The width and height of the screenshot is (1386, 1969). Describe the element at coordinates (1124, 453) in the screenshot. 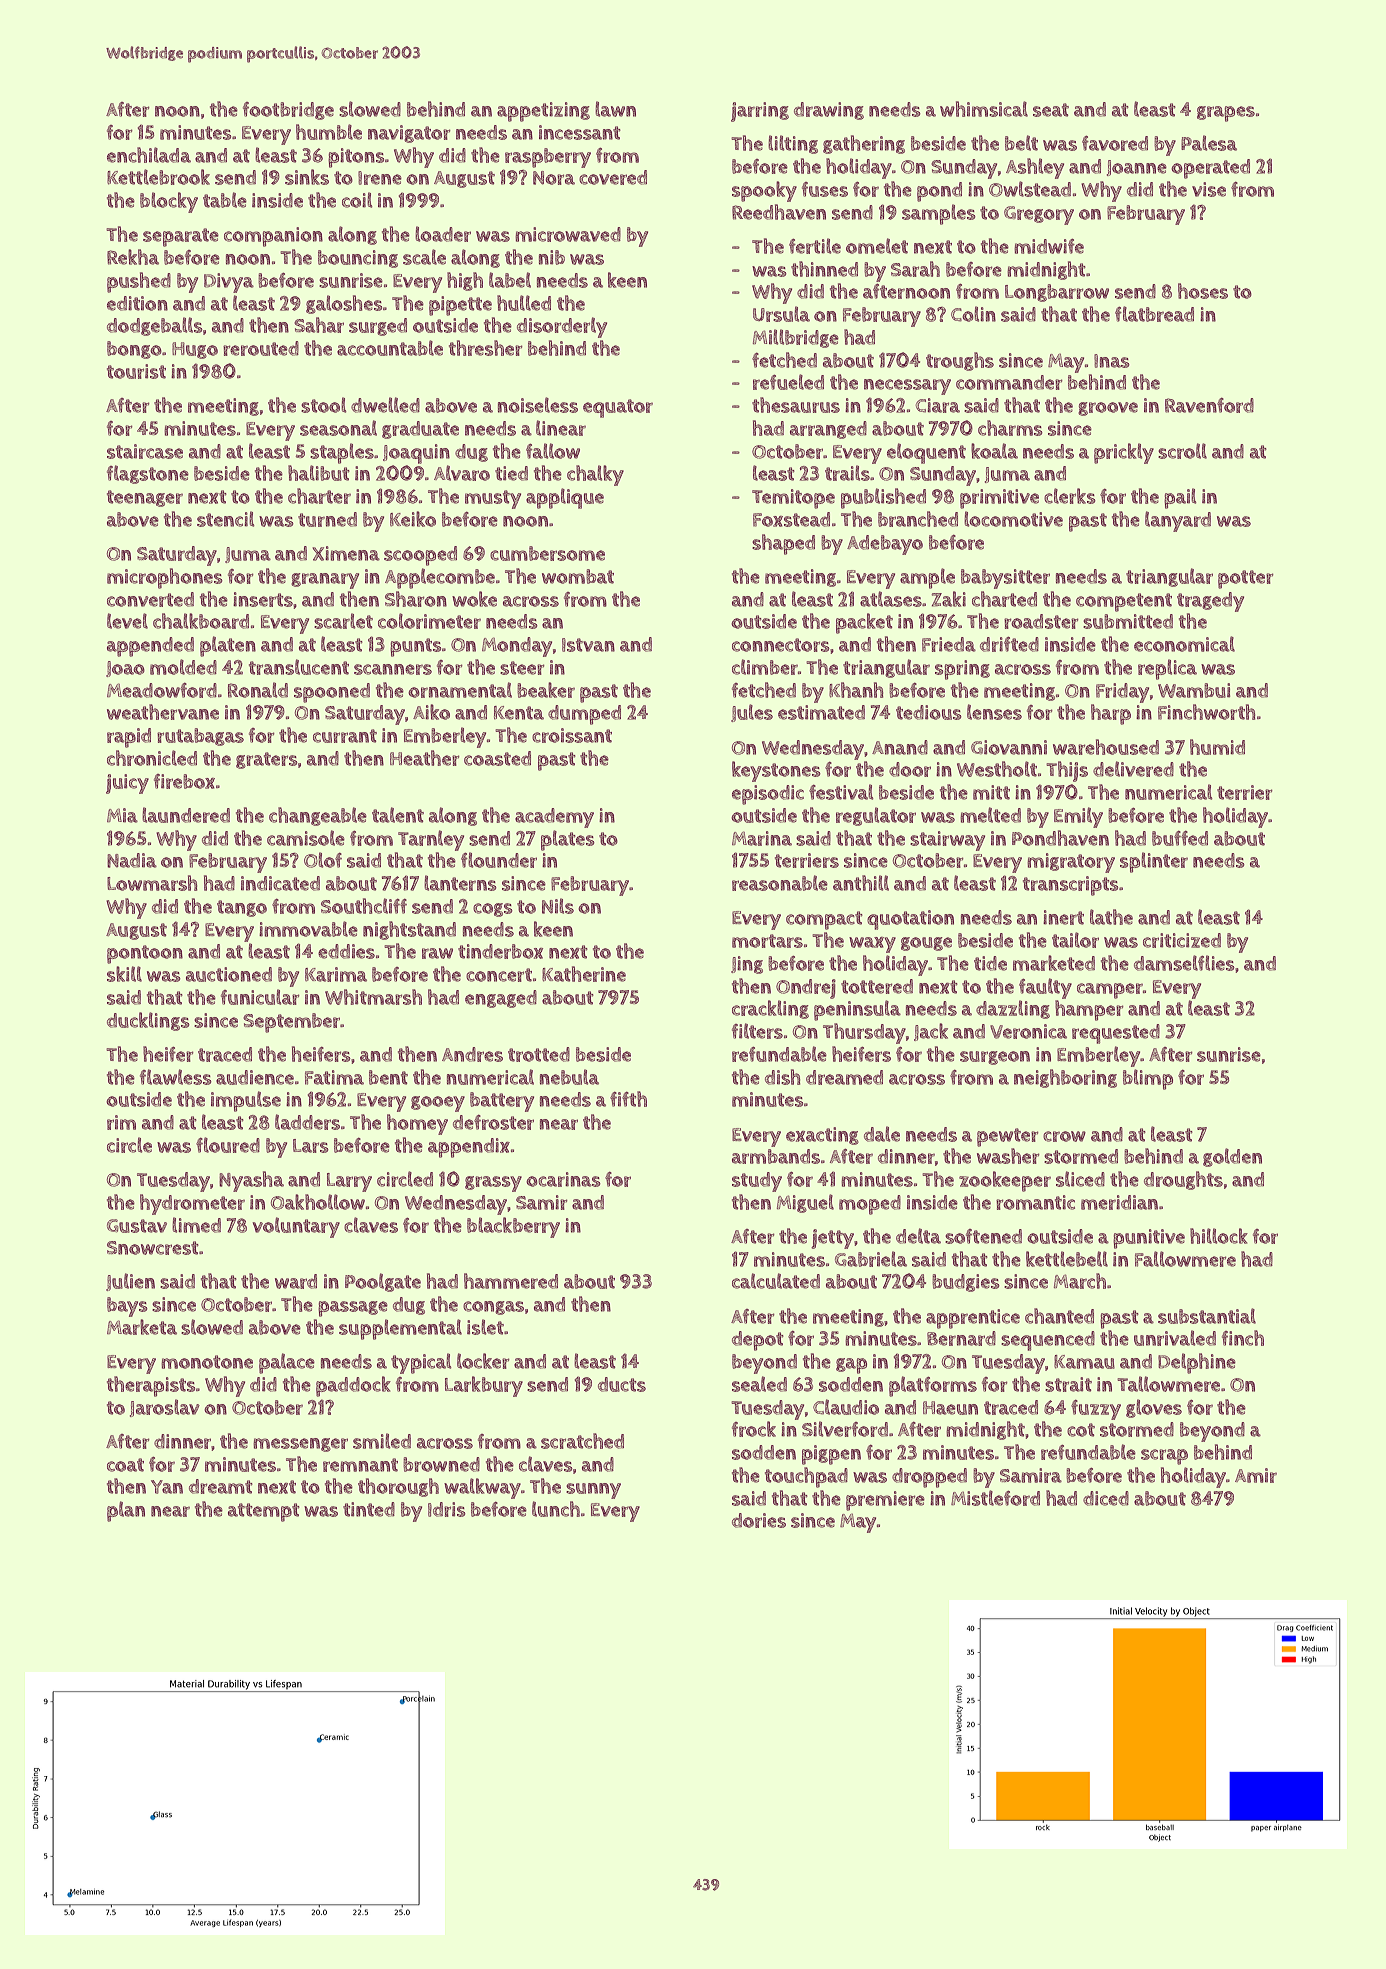

I see `prickly` at that location.
